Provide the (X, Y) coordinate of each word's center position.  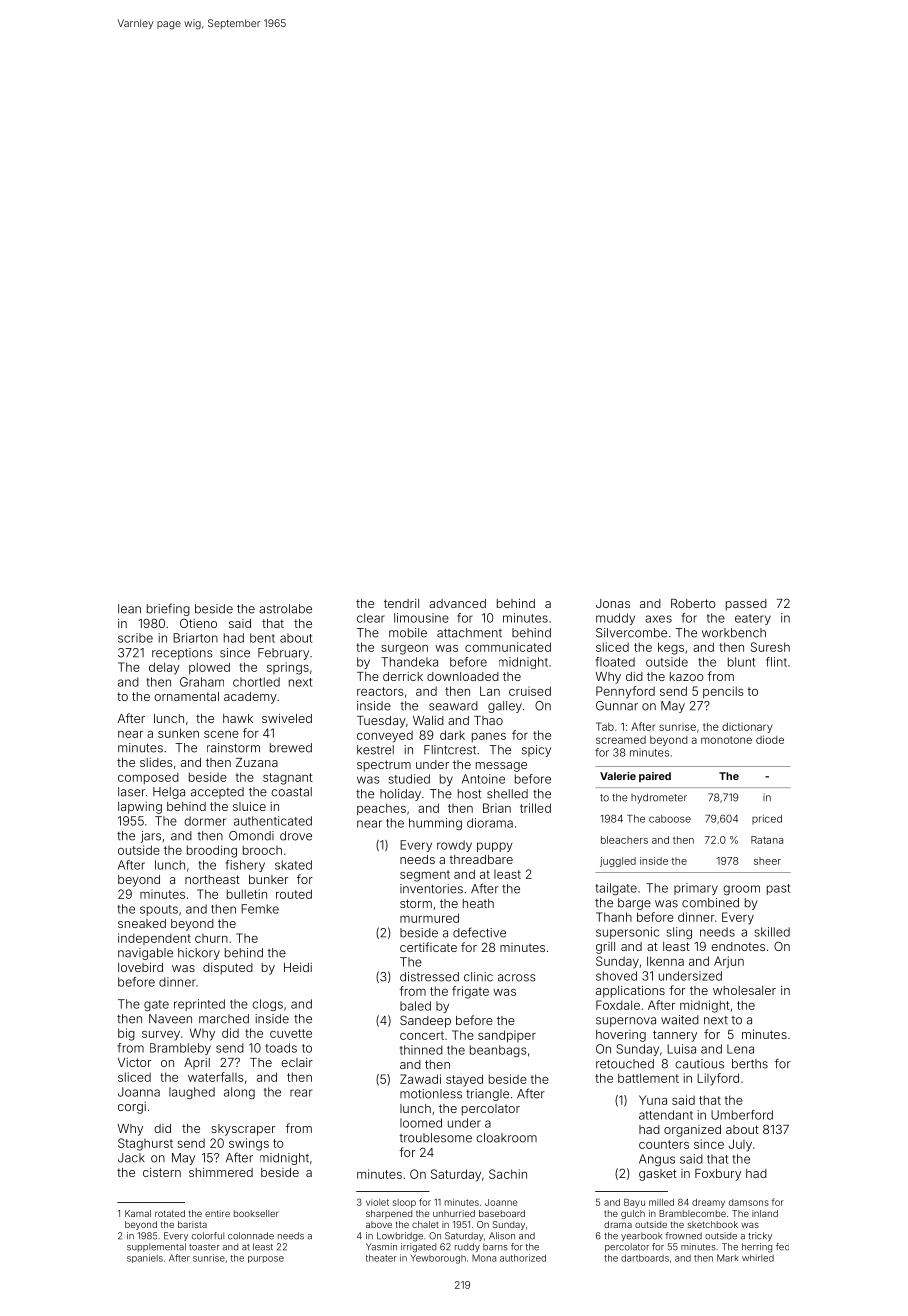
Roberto (693, 603)
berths (750, 1064)
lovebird (140, 967)
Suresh (770, 647)
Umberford (742, 1115)
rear (301, 1093)
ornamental (186, 696)
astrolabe (285, 609)
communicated (508, 647)
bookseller (256, 1213)
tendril (401, 603)
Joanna (139, 1092)
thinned (421, 1050)
